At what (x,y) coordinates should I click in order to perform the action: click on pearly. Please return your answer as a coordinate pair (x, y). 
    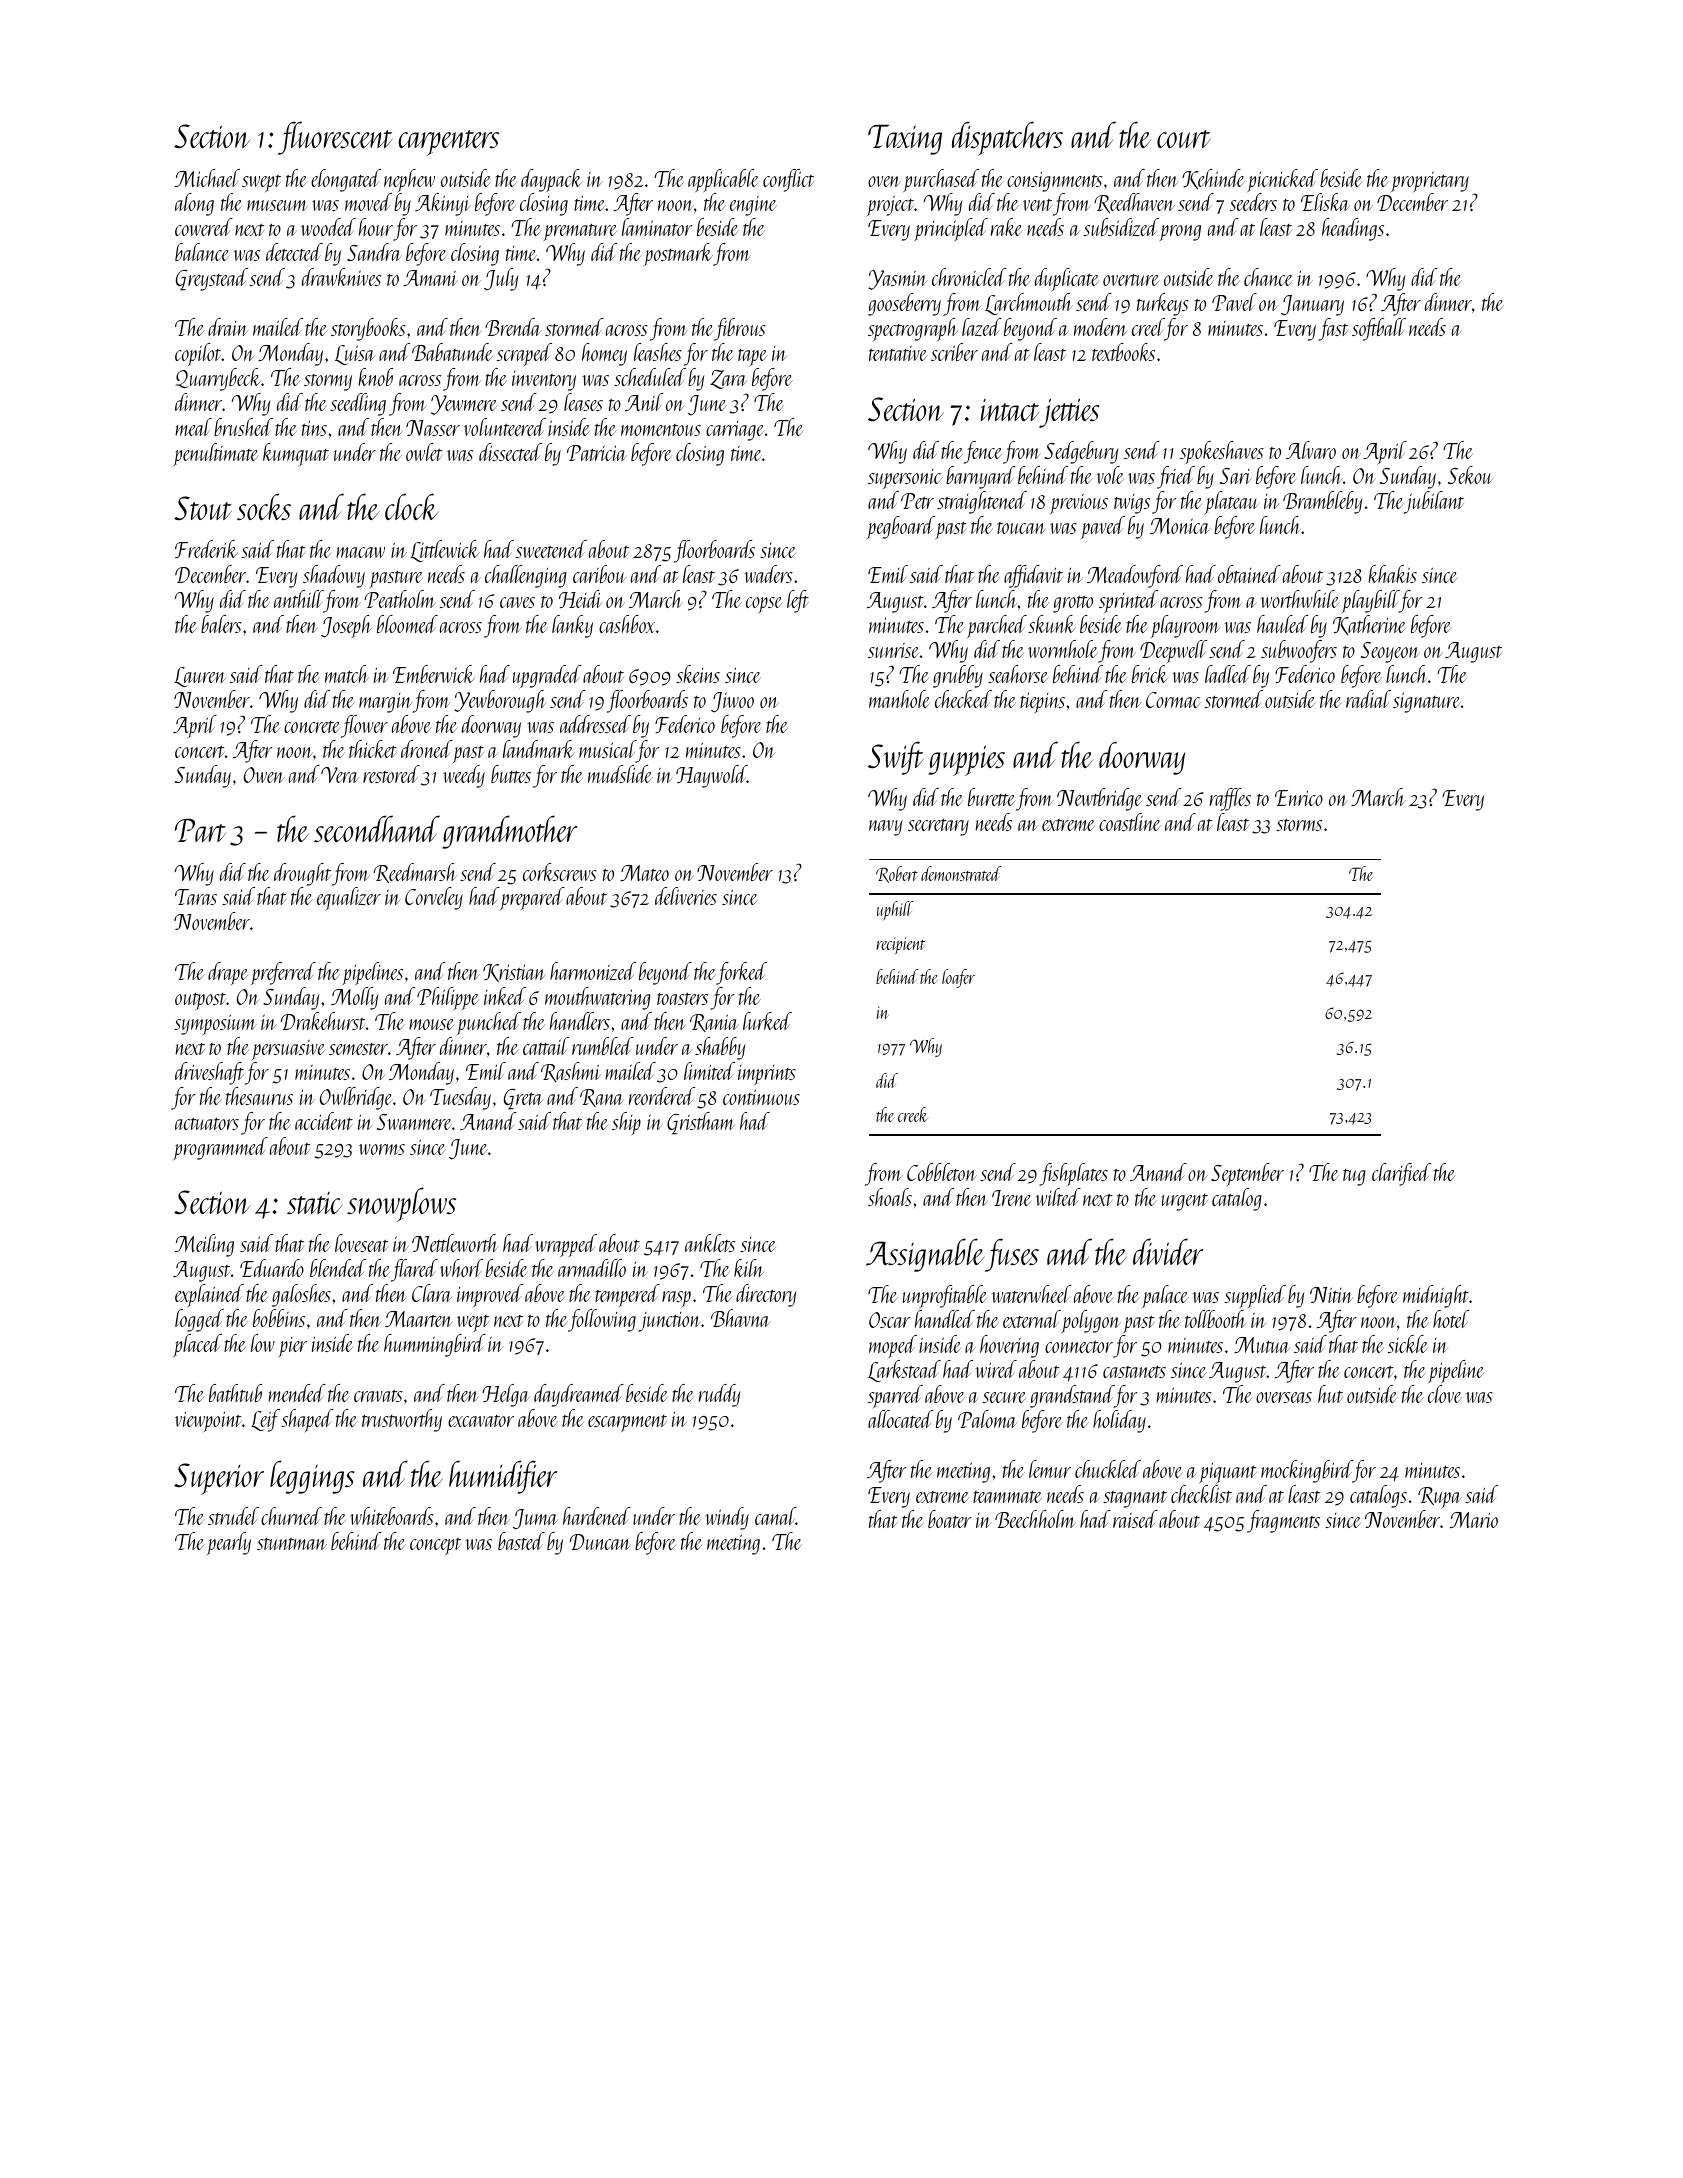
    Looking at the image, I should click on (228, 1544).
